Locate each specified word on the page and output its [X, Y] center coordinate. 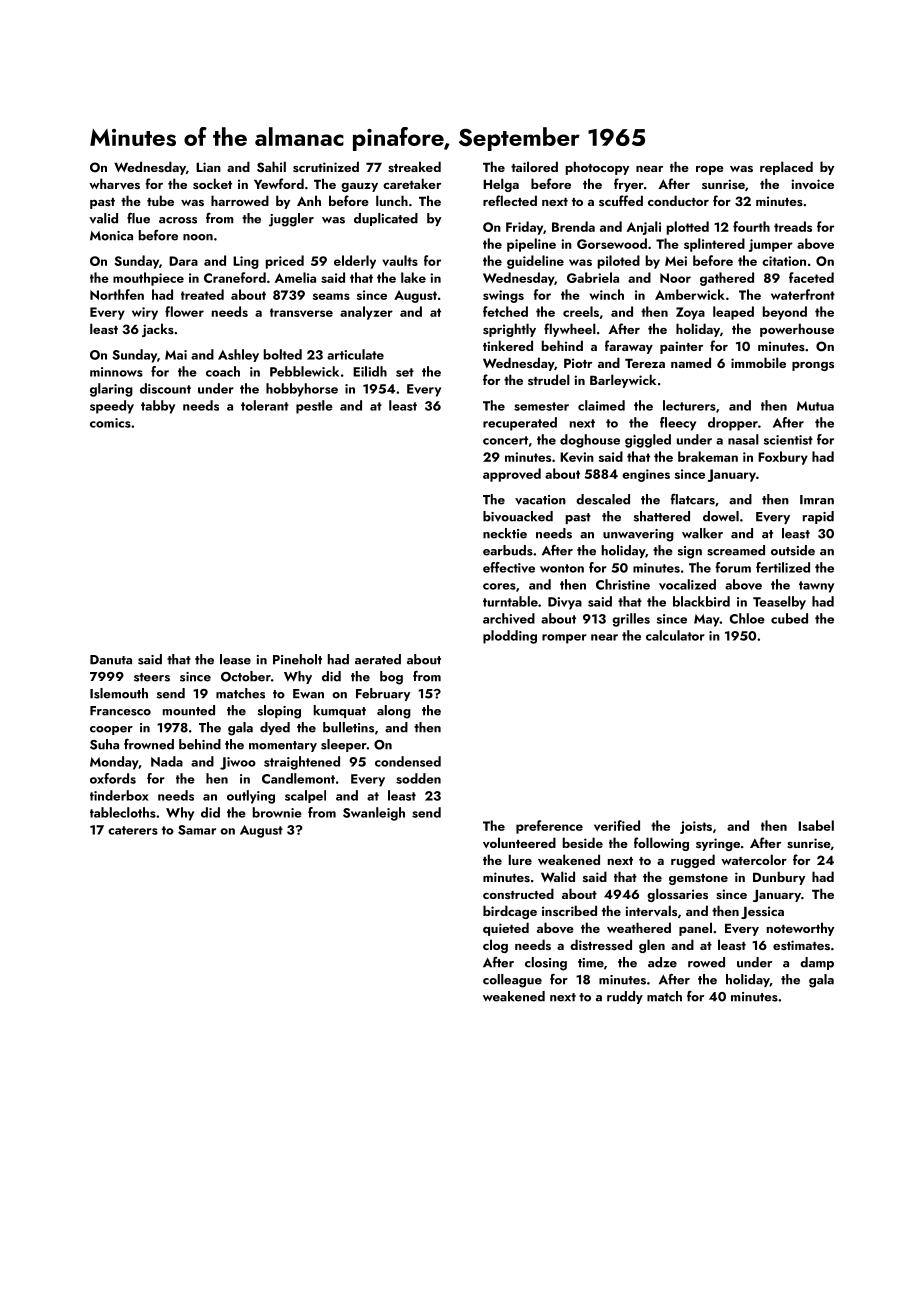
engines [646, 475]
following [661, 844]
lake [413, 277]
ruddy [625, 997]
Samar [197, 830]
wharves [114, 184]
